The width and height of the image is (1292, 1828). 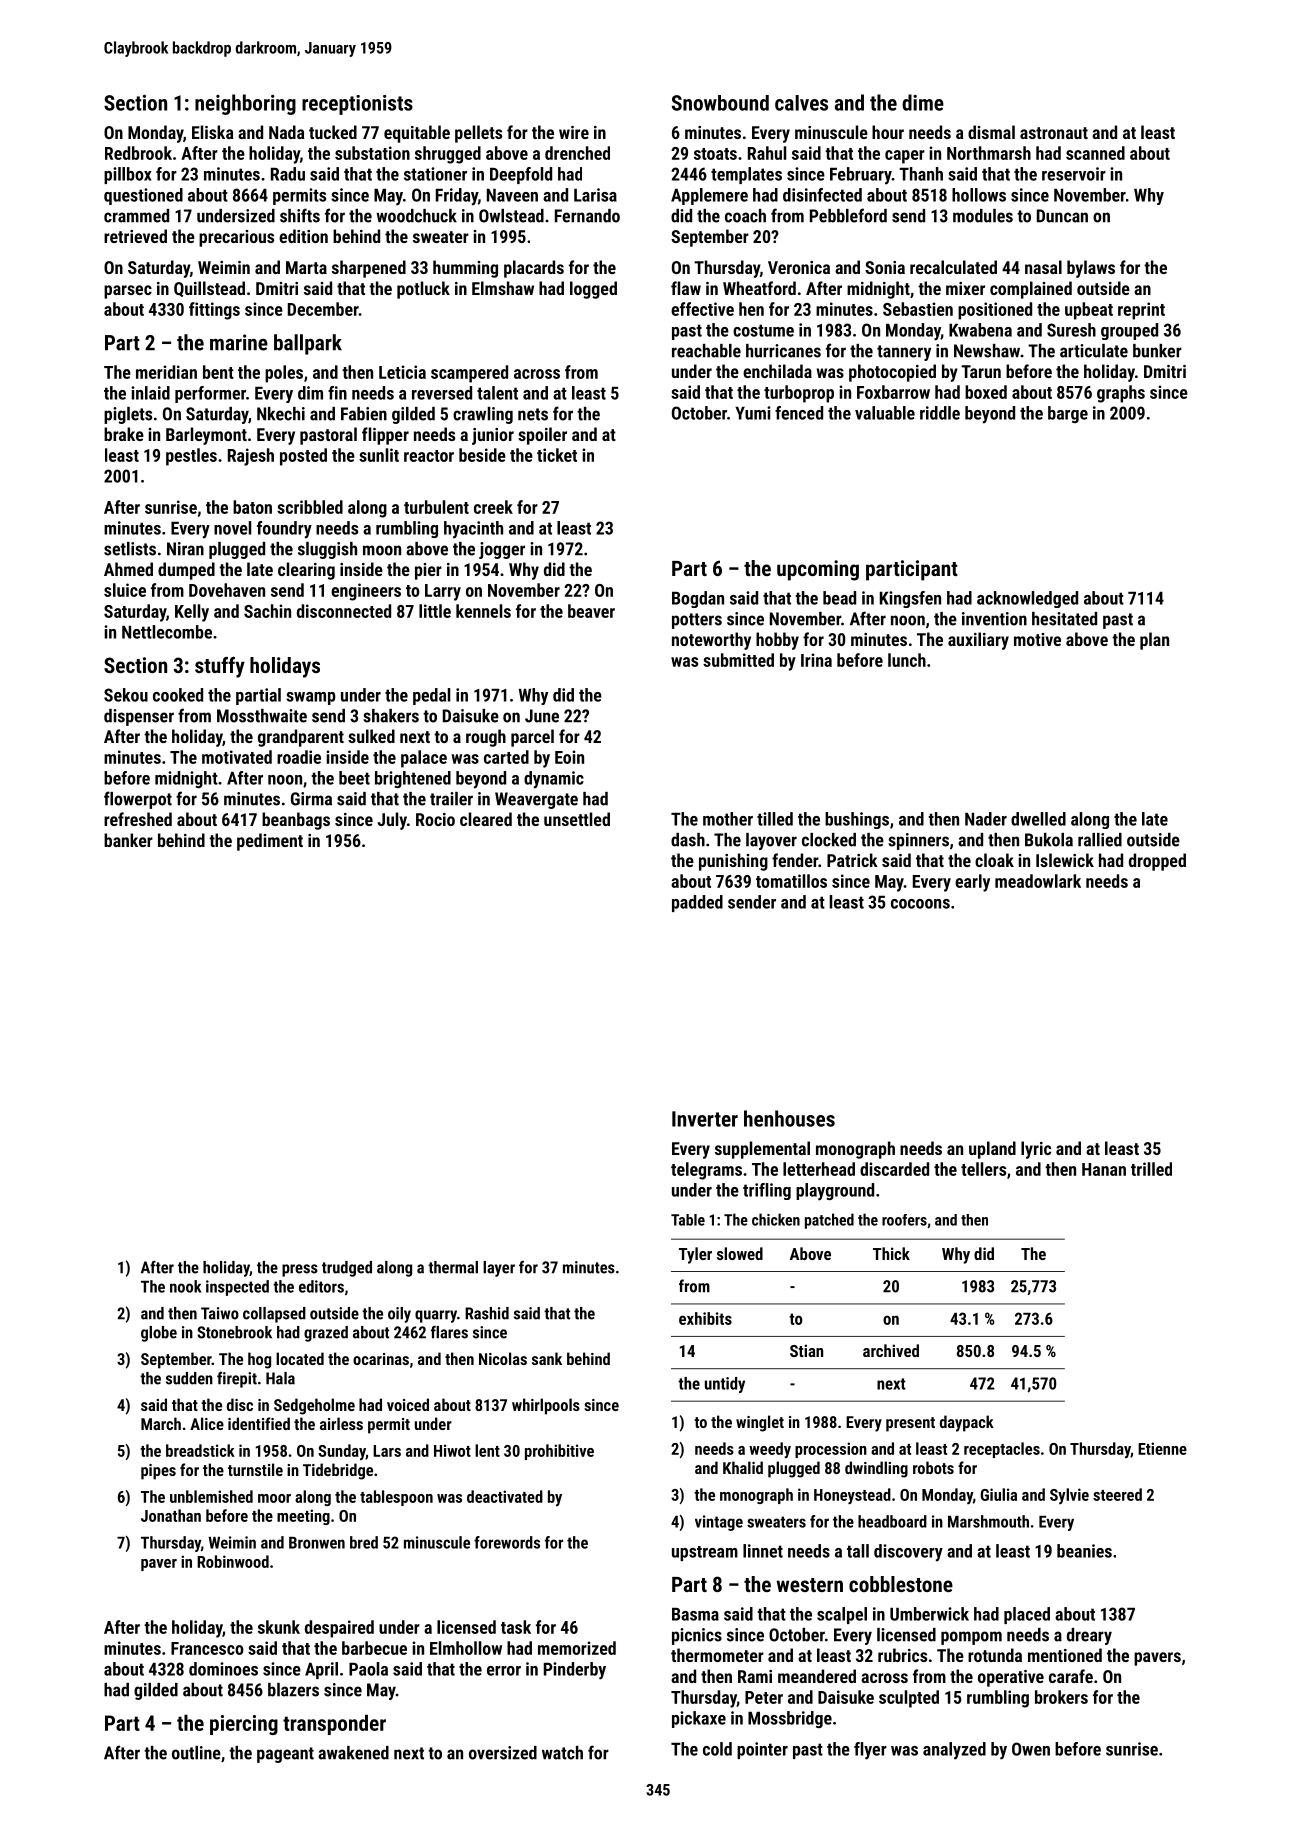 I want to click on meadowlark, so click(x=1038, y=881).
